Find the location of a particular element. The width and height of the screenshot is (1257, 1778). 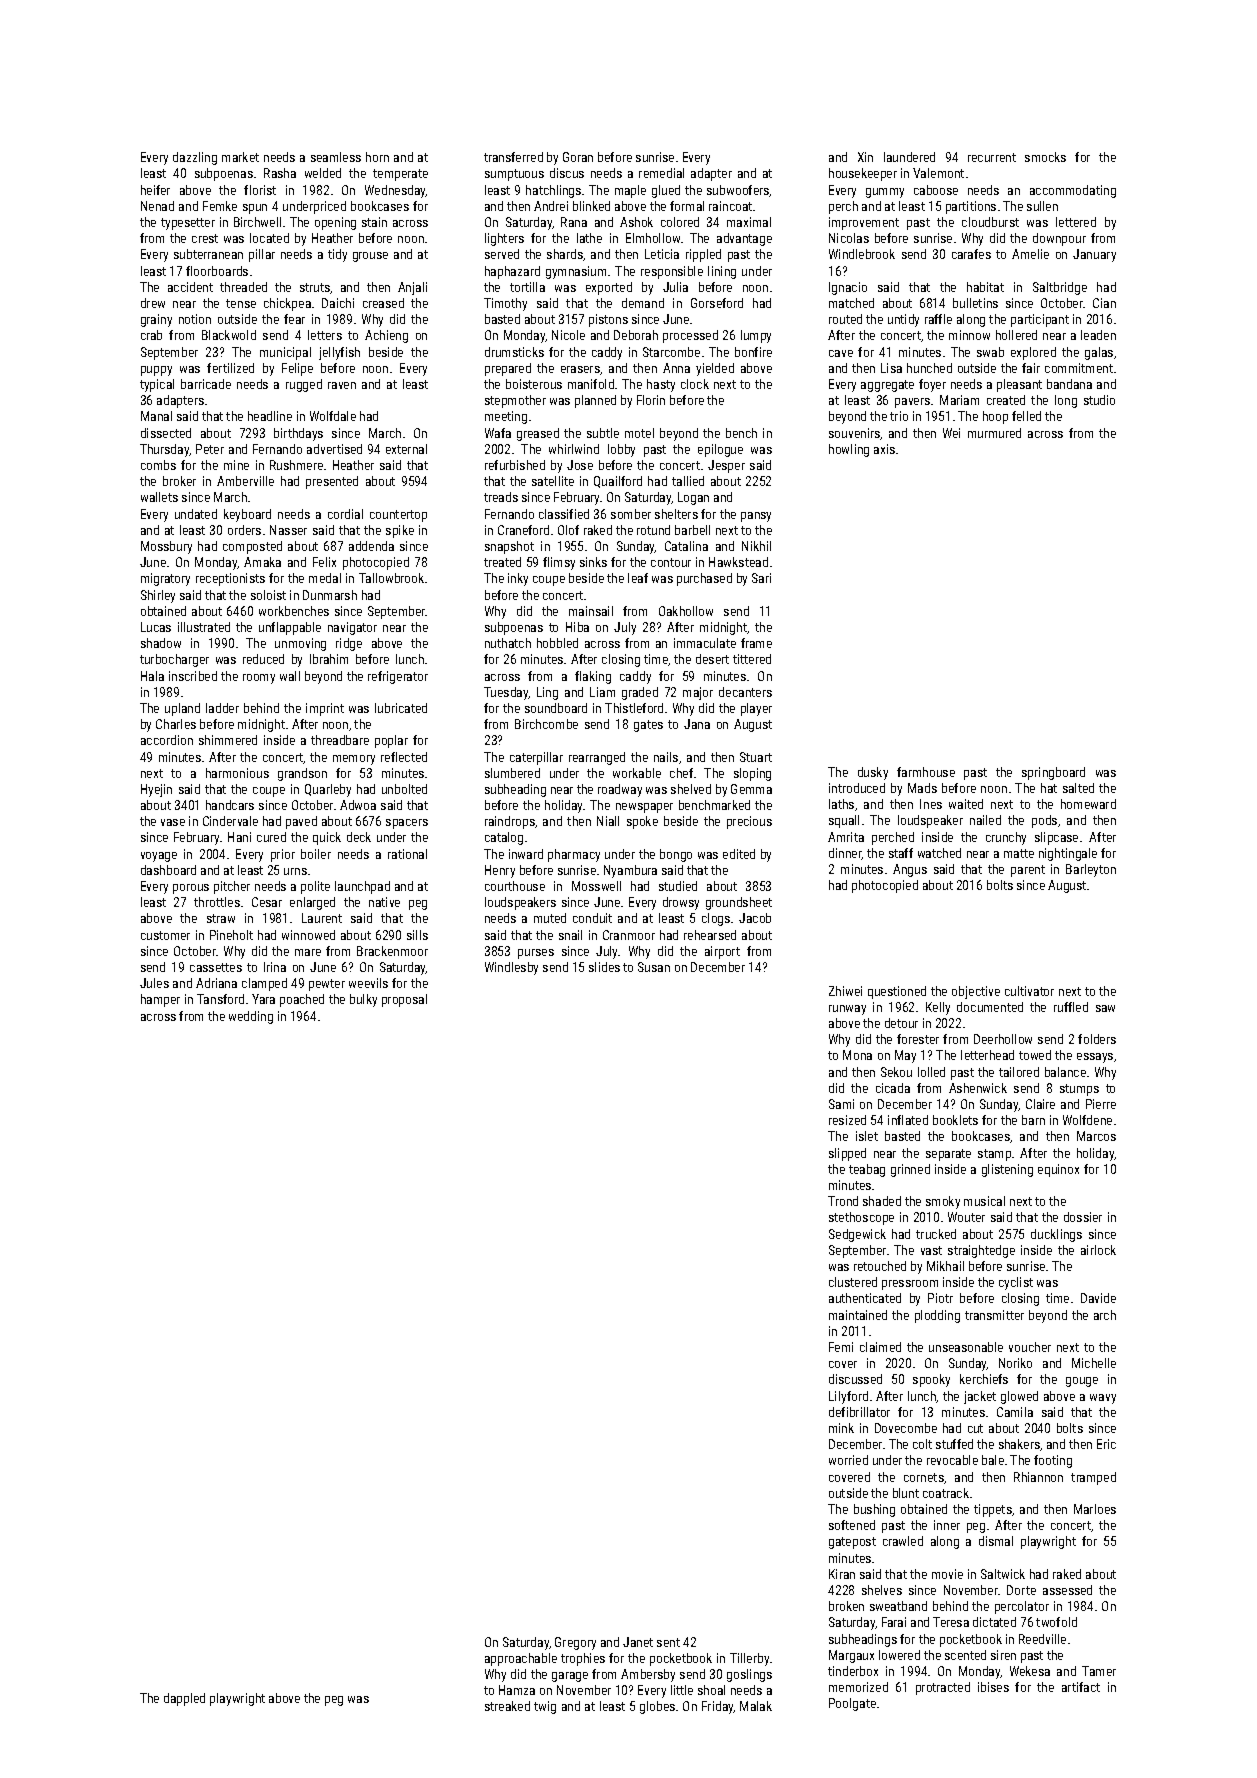

wedding is located at coordinates (251, 1017).
